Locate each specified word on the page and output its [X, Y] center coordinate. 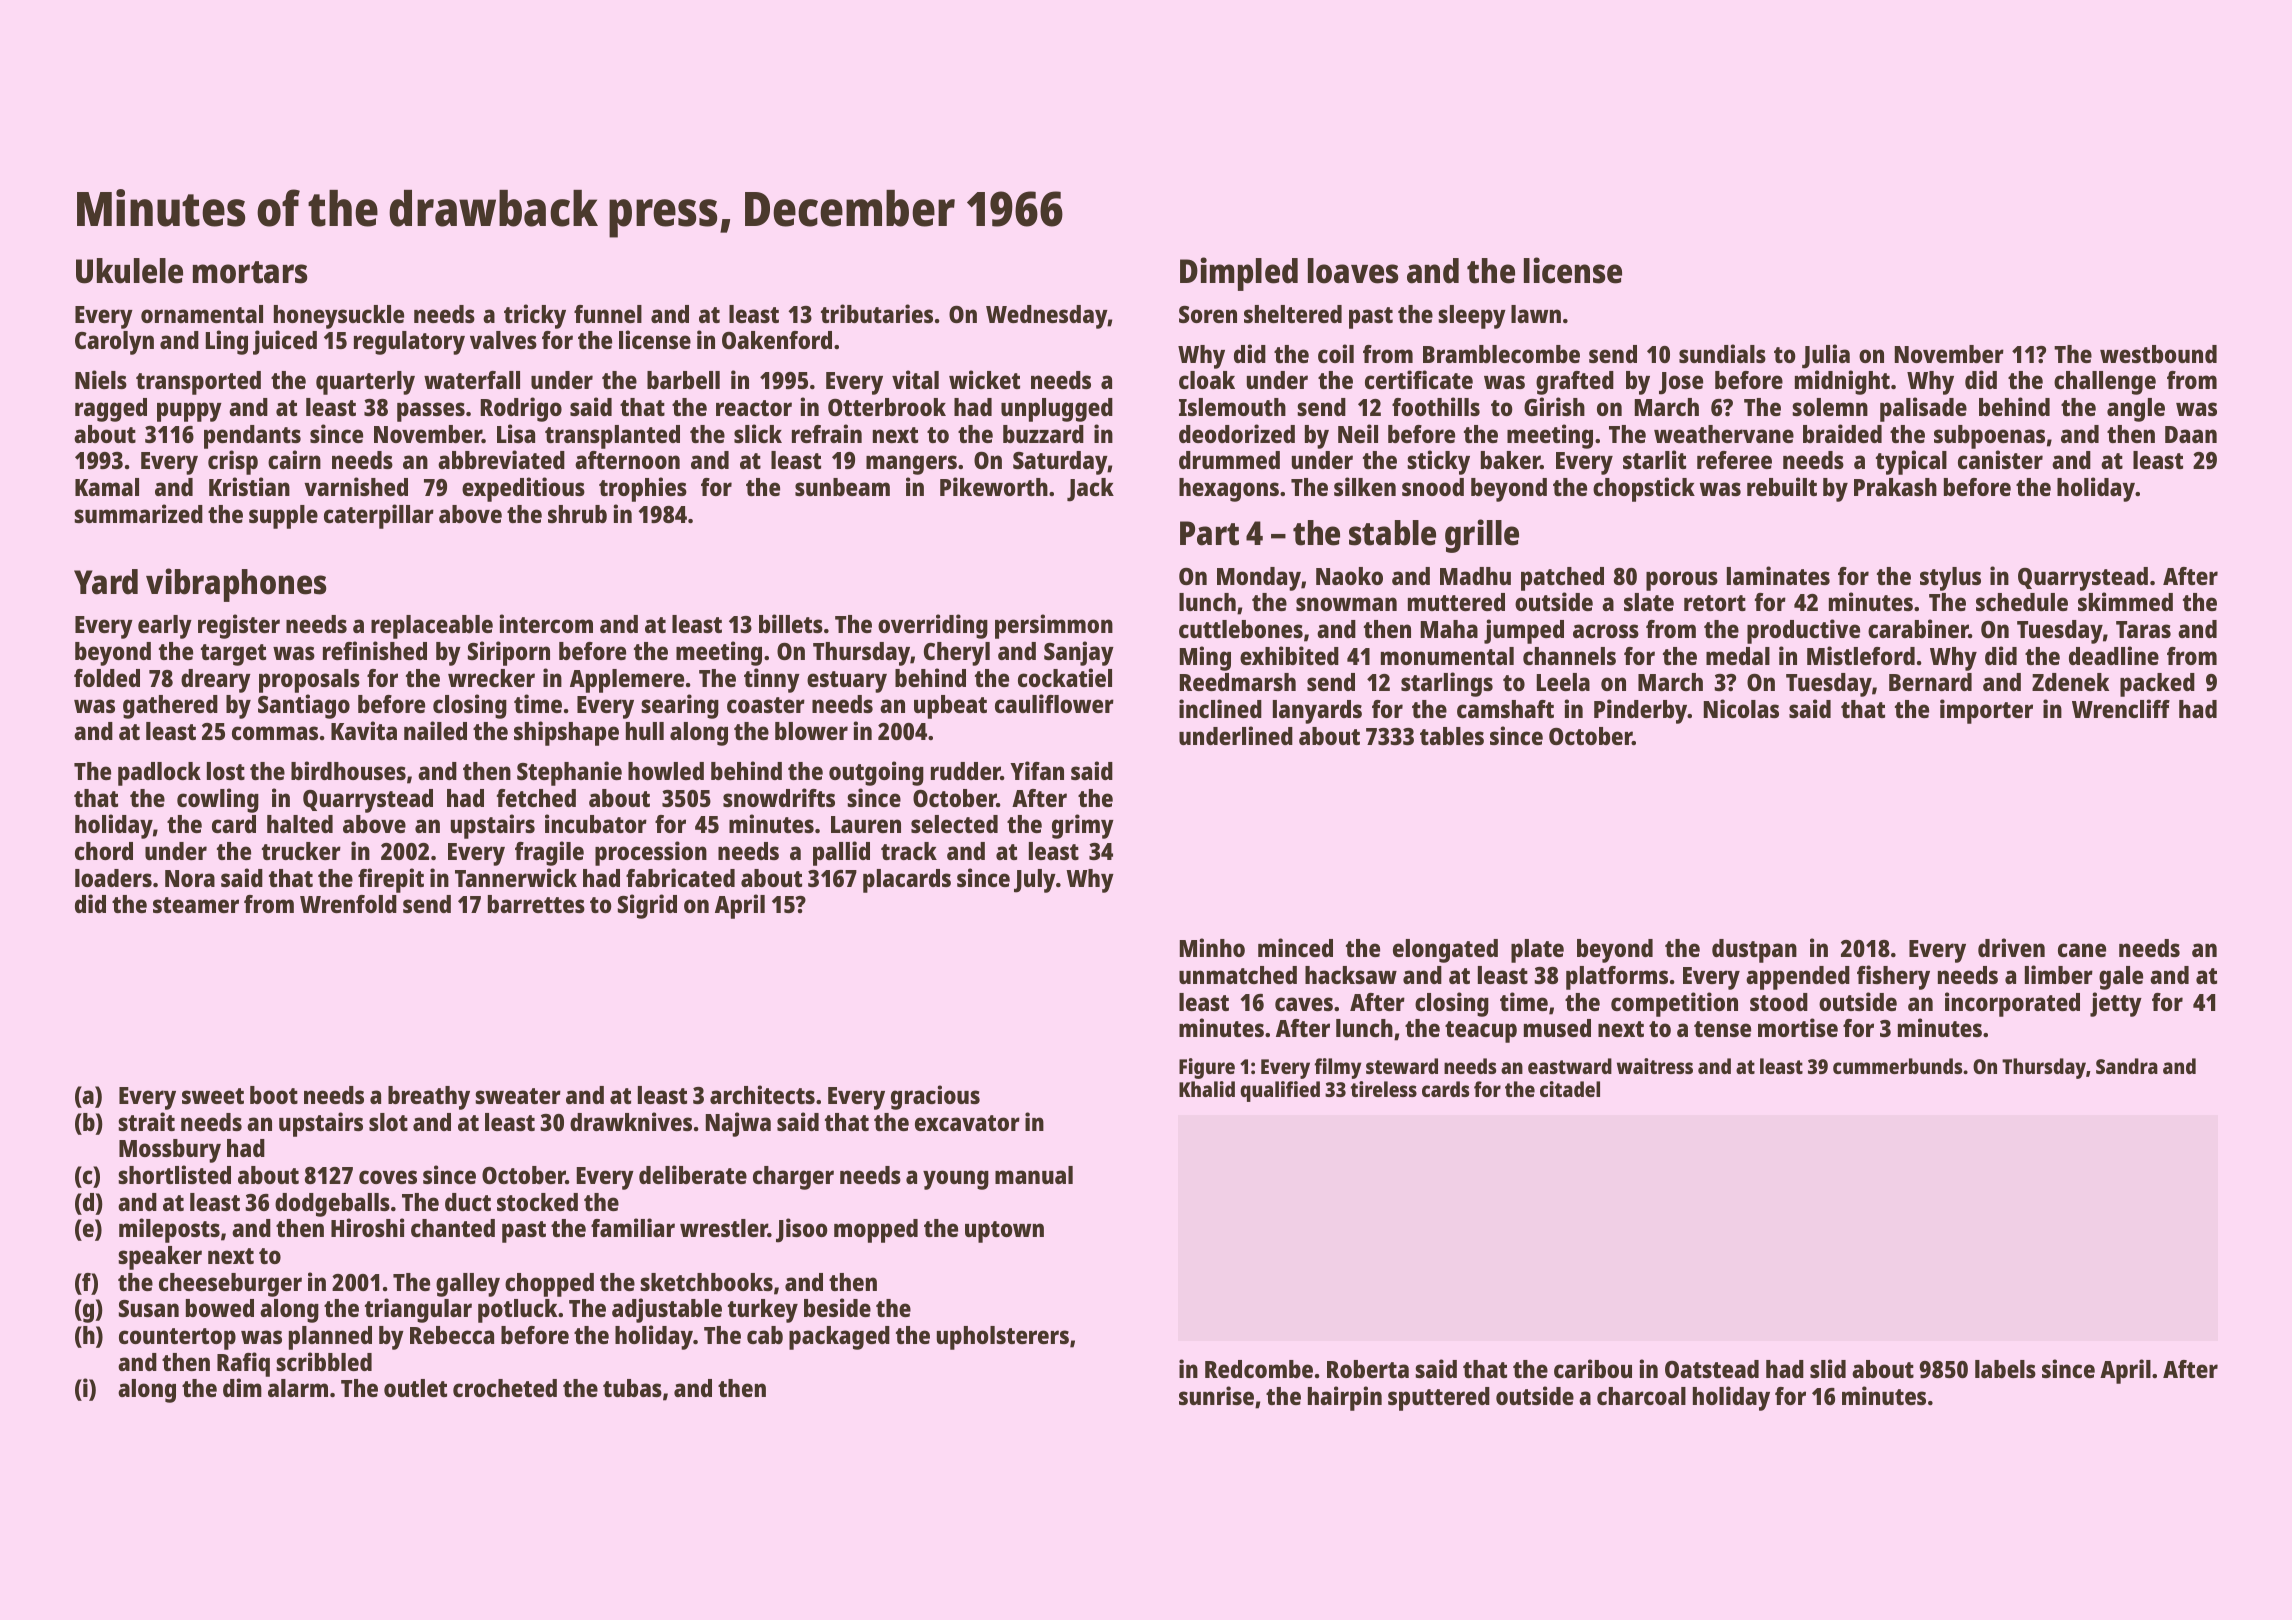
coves [388, 1177]
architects [762, 1094]
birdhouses [348, 770]
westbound [2158, 354]
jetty [2116, 1004]
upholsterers [1003, 1338]
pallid [841, 853]
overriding [933, 626]
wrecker [491, 678]
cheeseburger [230, 1285]
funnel [608, 314]
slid [1828, 1368]
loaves [1353, 271]
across [1606, 631]
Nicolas [1741, 708]
